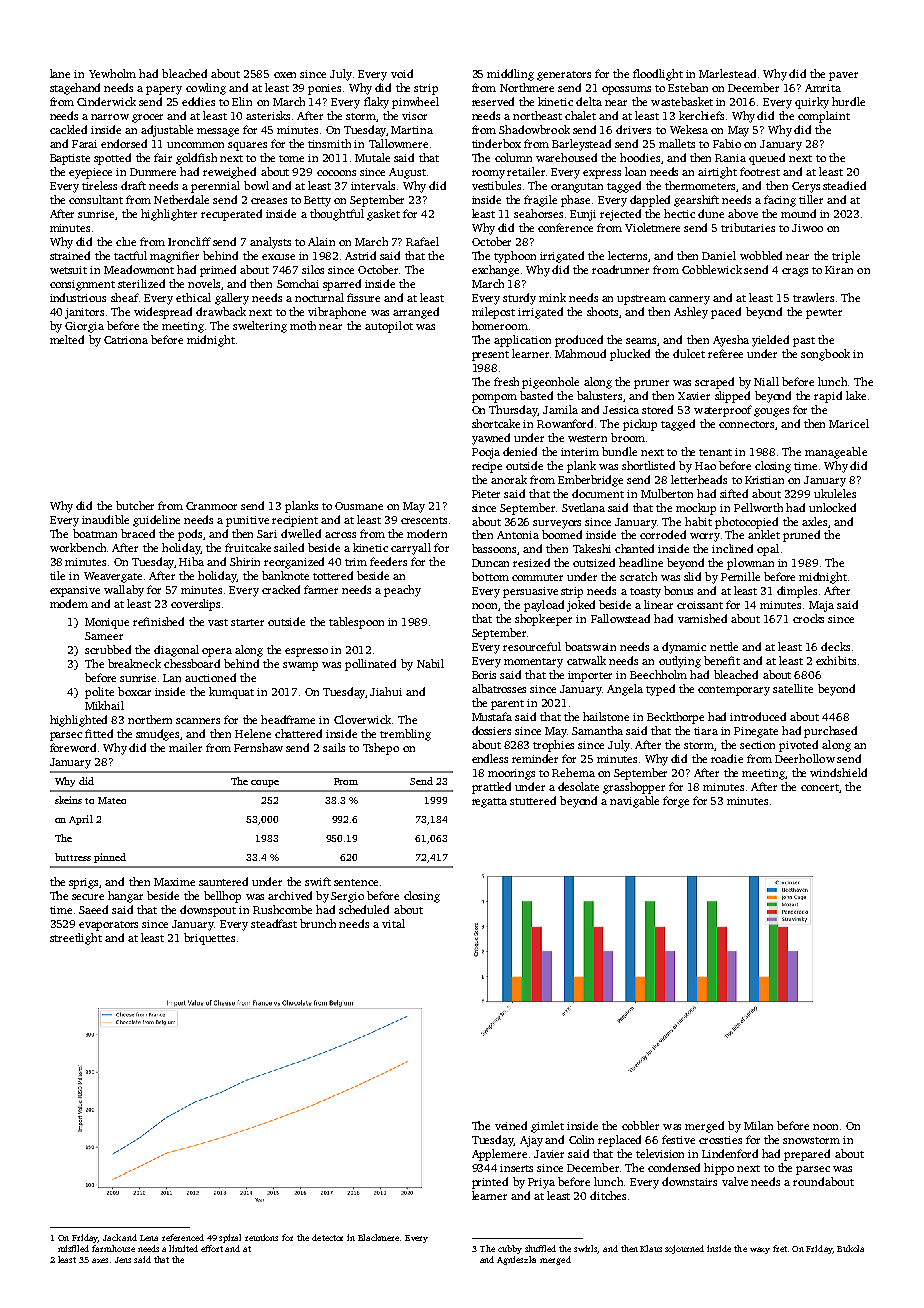  What do you see at coordinates (363, 297) in the screenshot?
I see `fissure` at bounding box center [363, 297].
